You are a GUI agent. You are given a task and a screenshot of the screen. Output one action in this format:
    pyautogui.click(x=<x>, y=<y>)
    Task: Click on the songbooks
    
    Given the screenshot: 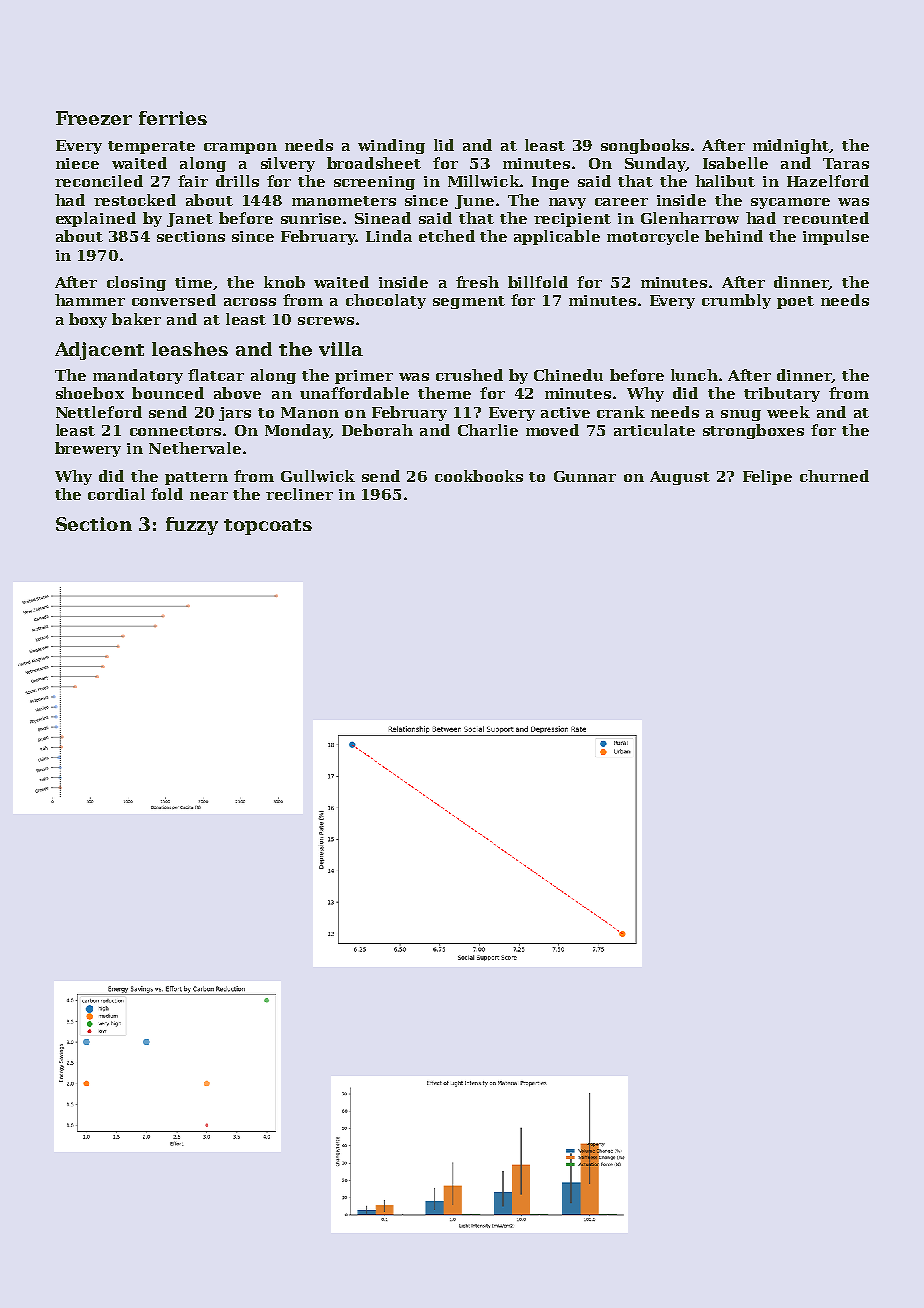 What is the action you would take?
    pyautogui.click(x=645, y=146)
